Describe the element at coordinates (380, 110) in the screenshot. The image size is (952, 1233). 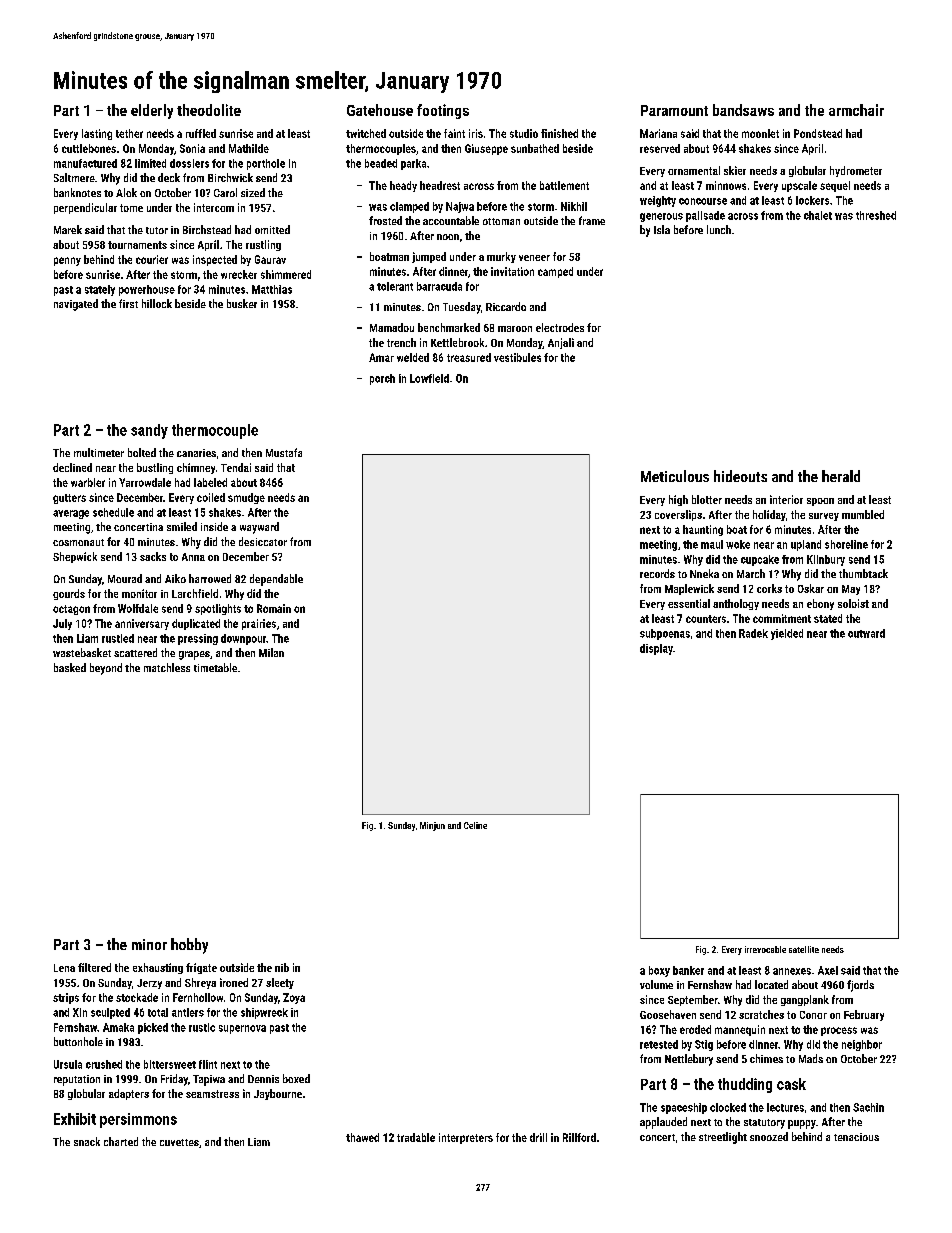
I see `Gatehouse` at that location.
